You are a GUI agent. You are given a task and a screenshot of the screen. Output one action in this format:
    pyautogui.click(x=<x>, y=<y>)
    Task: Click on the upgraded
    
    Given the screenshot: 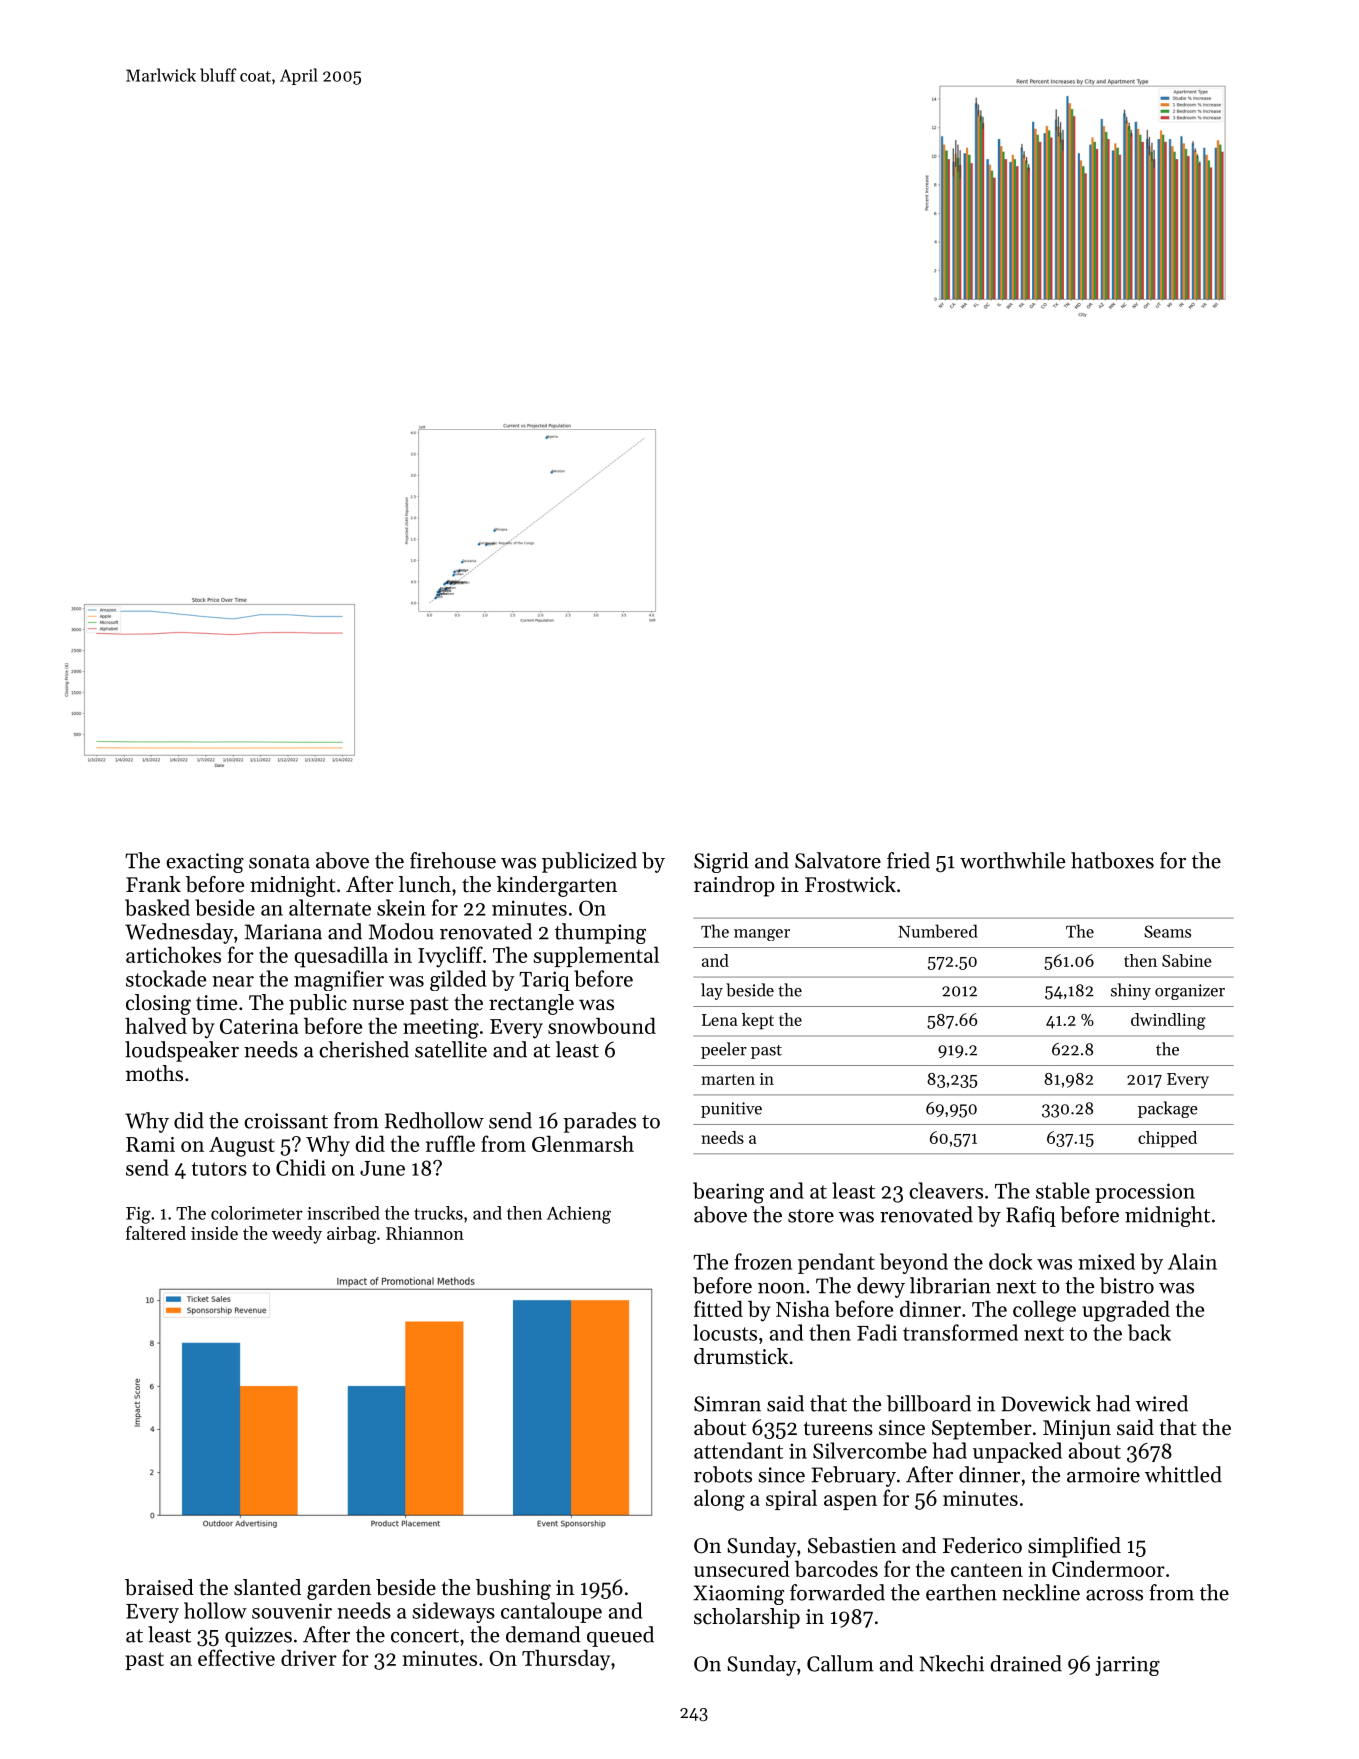 What is the action you would take?
    pyautogui.click(x=1126, y=1311)
